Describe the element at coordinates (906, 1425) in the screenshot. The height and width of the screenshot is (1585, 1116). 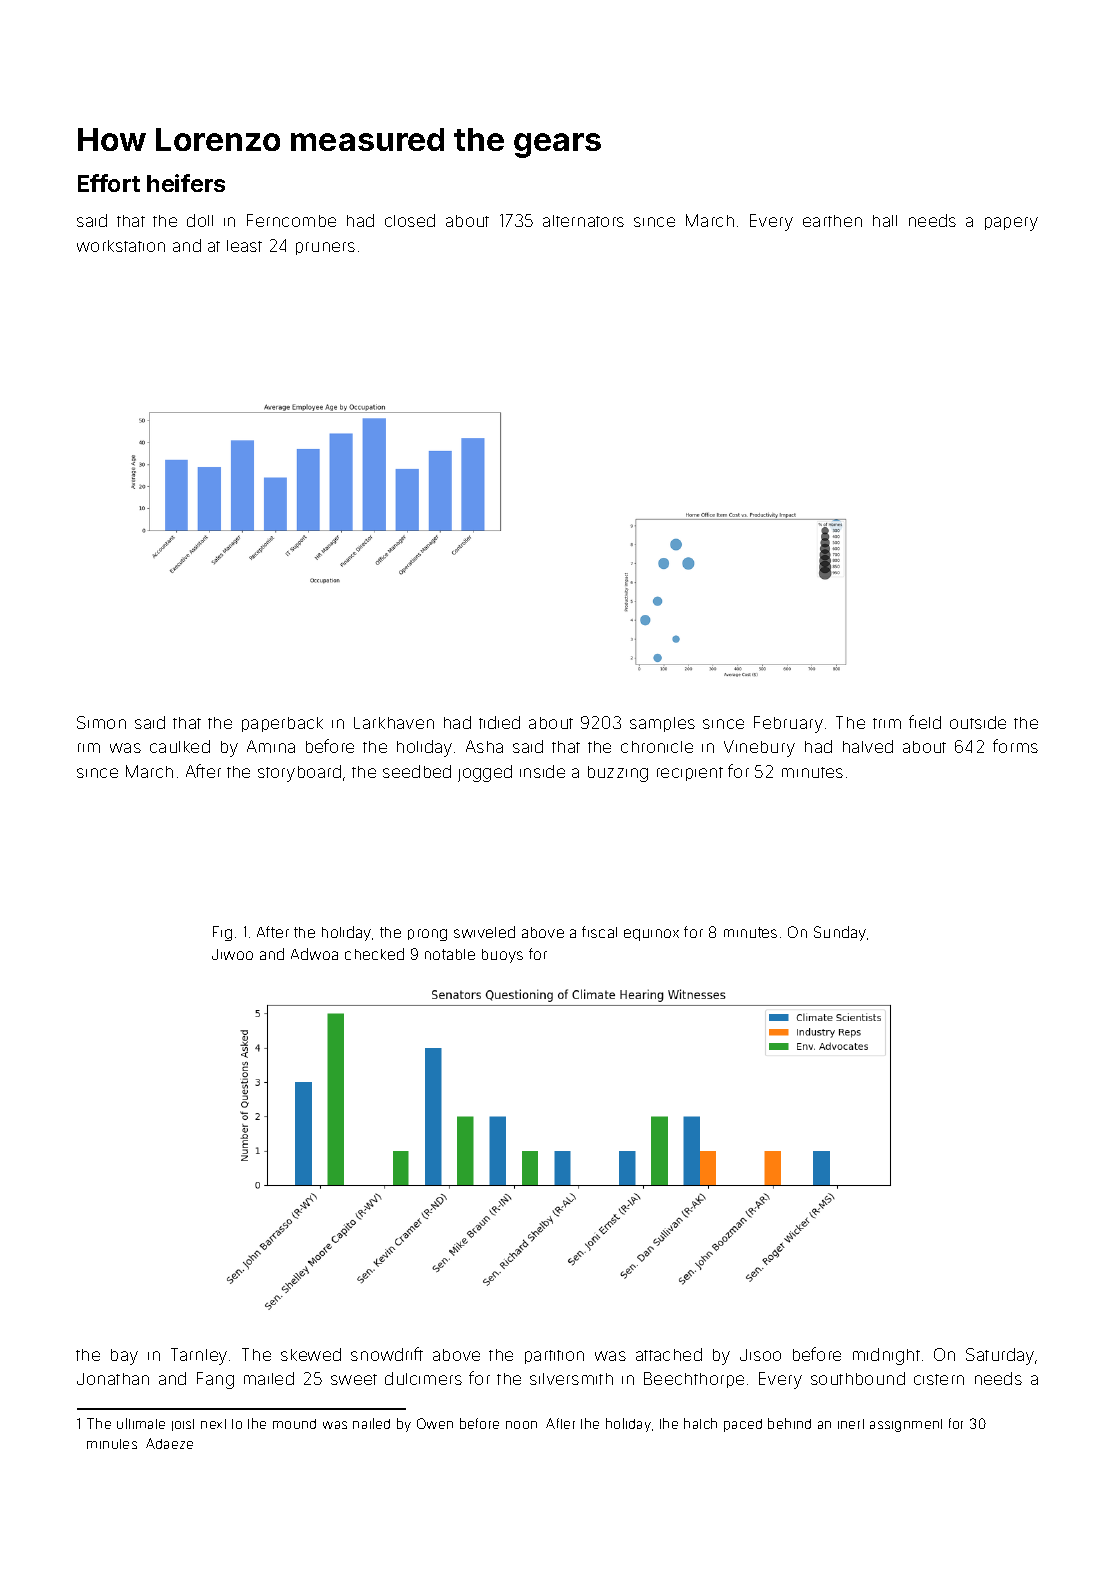
I see `assignment` at that location.
